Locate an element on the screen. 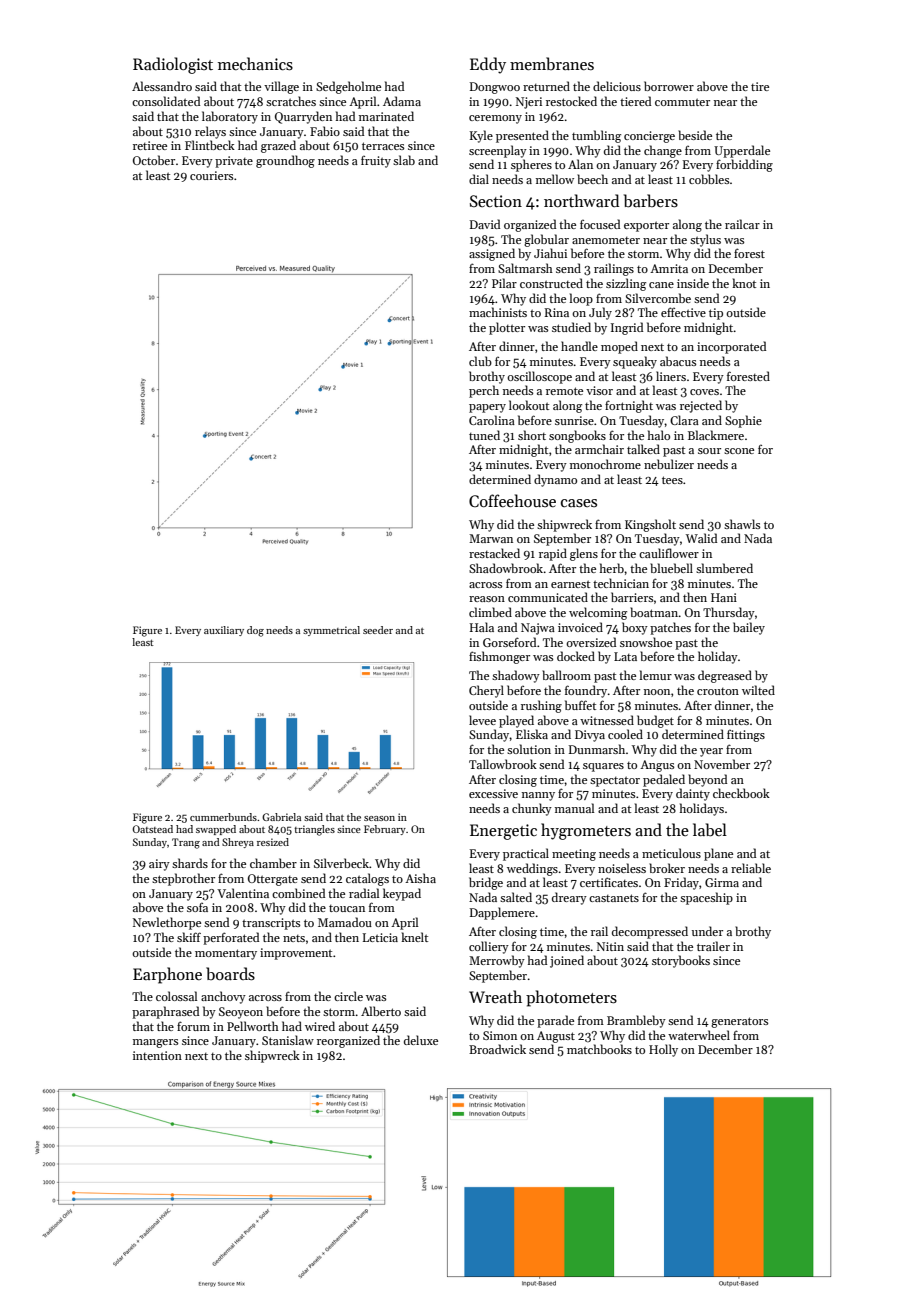 Image resolution: width=908 pixels, height=1316 pixels. auxiliary is located at coordinates (224, 631).
